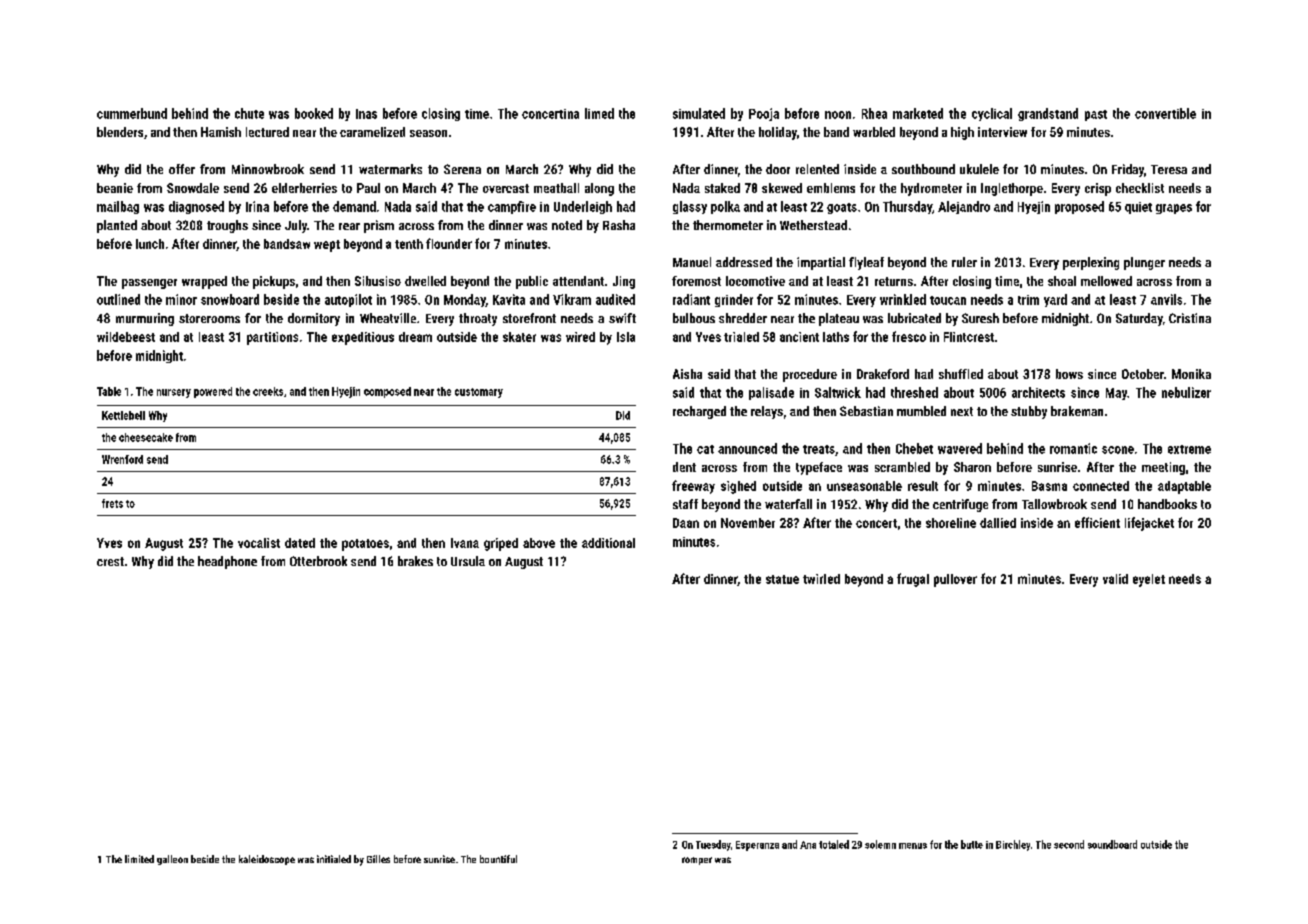 This document has height=924, width=1308. I want to click on Otterbrook, so click(318, 561).
